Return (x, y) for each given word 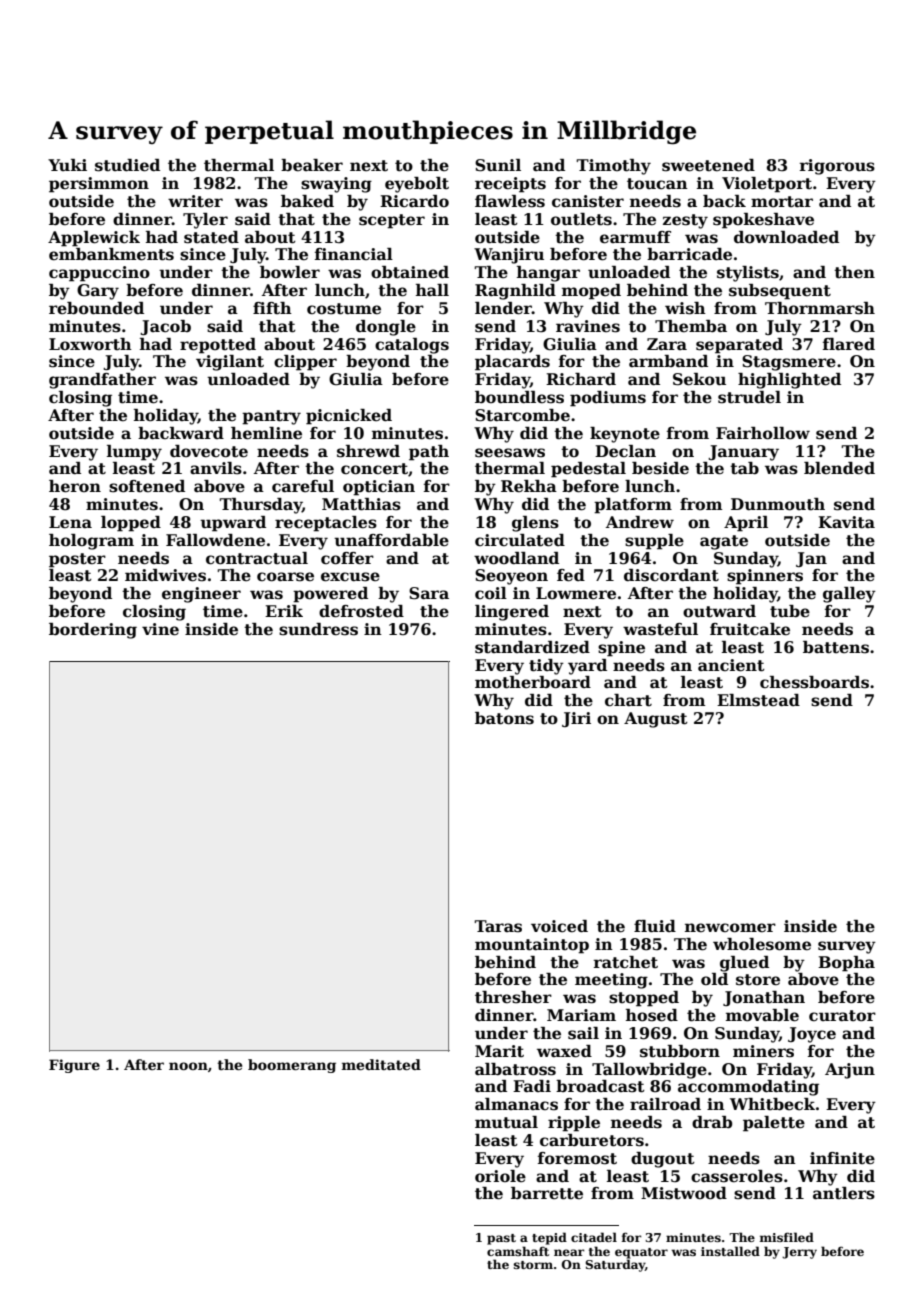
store (758, 980)
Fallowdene (215, 540)
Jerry (799, 1253)
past (501, 1239)
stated (211, 237)
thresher (513, 997)
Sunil (498, 165)
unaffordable (391, 540)
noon (188, 1066)
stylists (748, 274)
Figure (74, 1066)
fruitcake (750, 629)
